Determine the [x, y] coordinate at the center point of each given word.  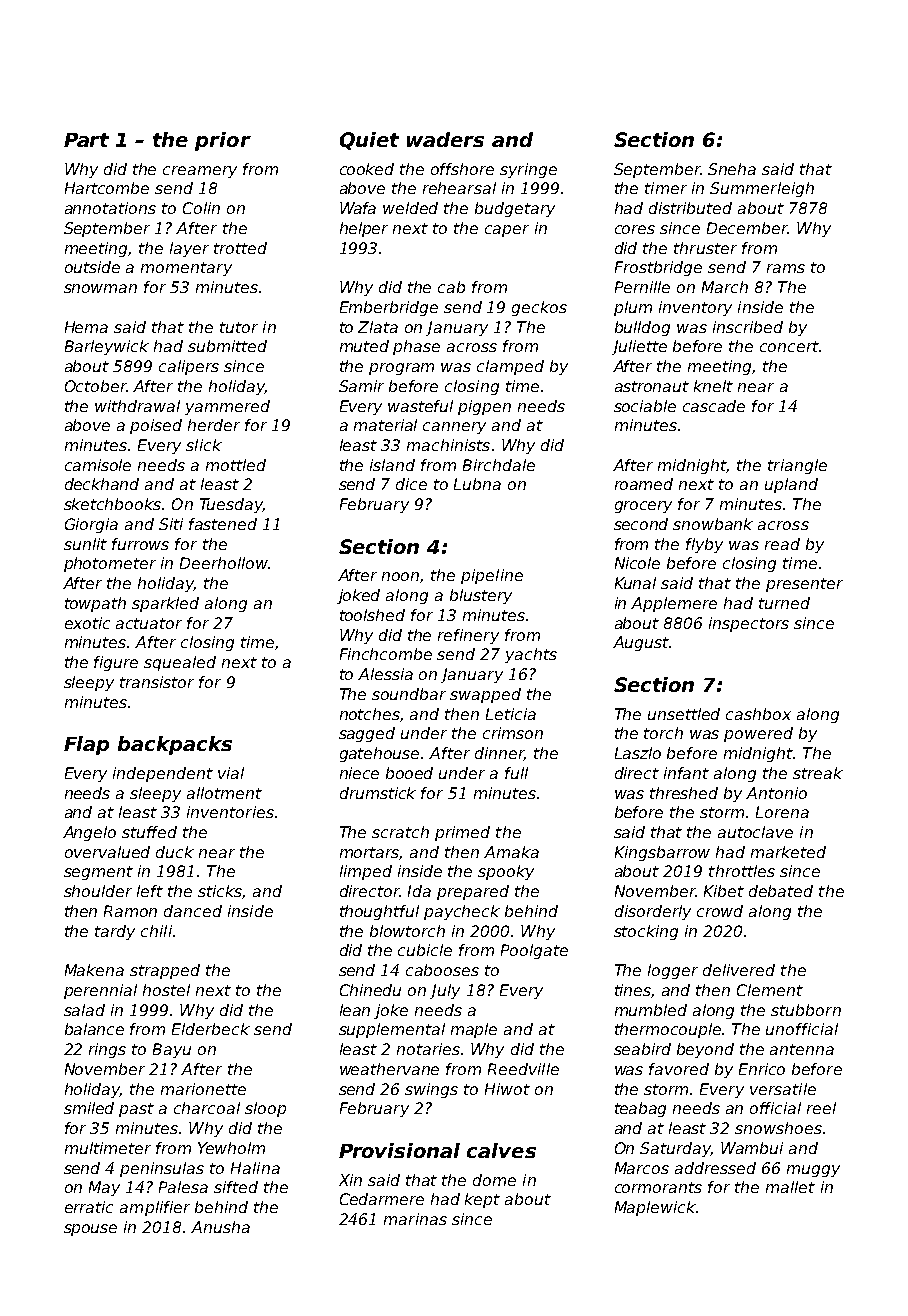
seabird [642, 1049]
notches [370, 714]
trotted [240, 248]
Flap [86, 745]
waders [445, 139]
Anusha [220, 1227]
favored [679, 1069]
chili [156, 931]
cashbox [758, 714]
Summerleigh [762, 189]
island [392, 465]
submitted [227, 346]
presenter [804, 585]
